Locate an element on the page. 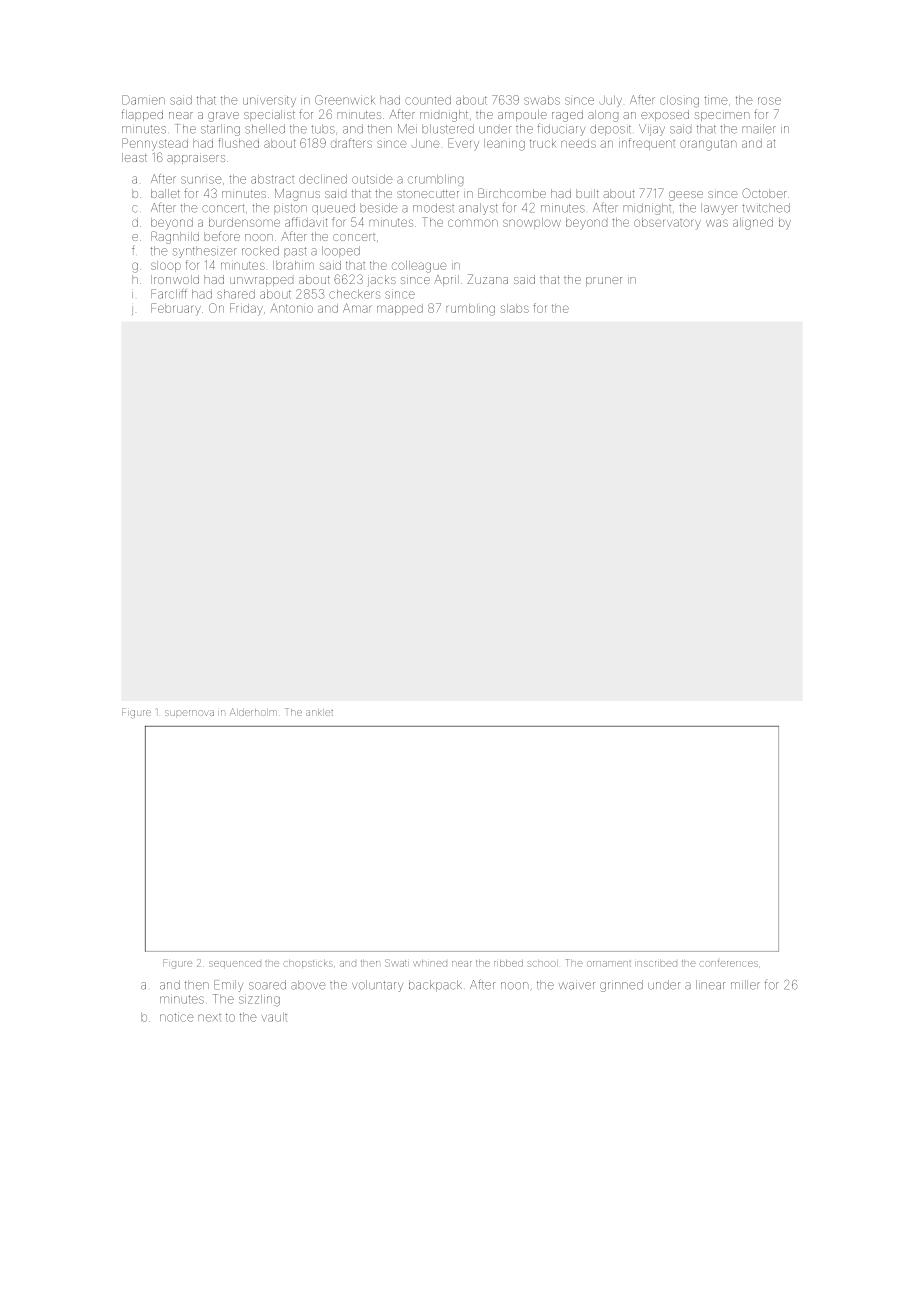  ornament is located at coordinates (609, 964).
